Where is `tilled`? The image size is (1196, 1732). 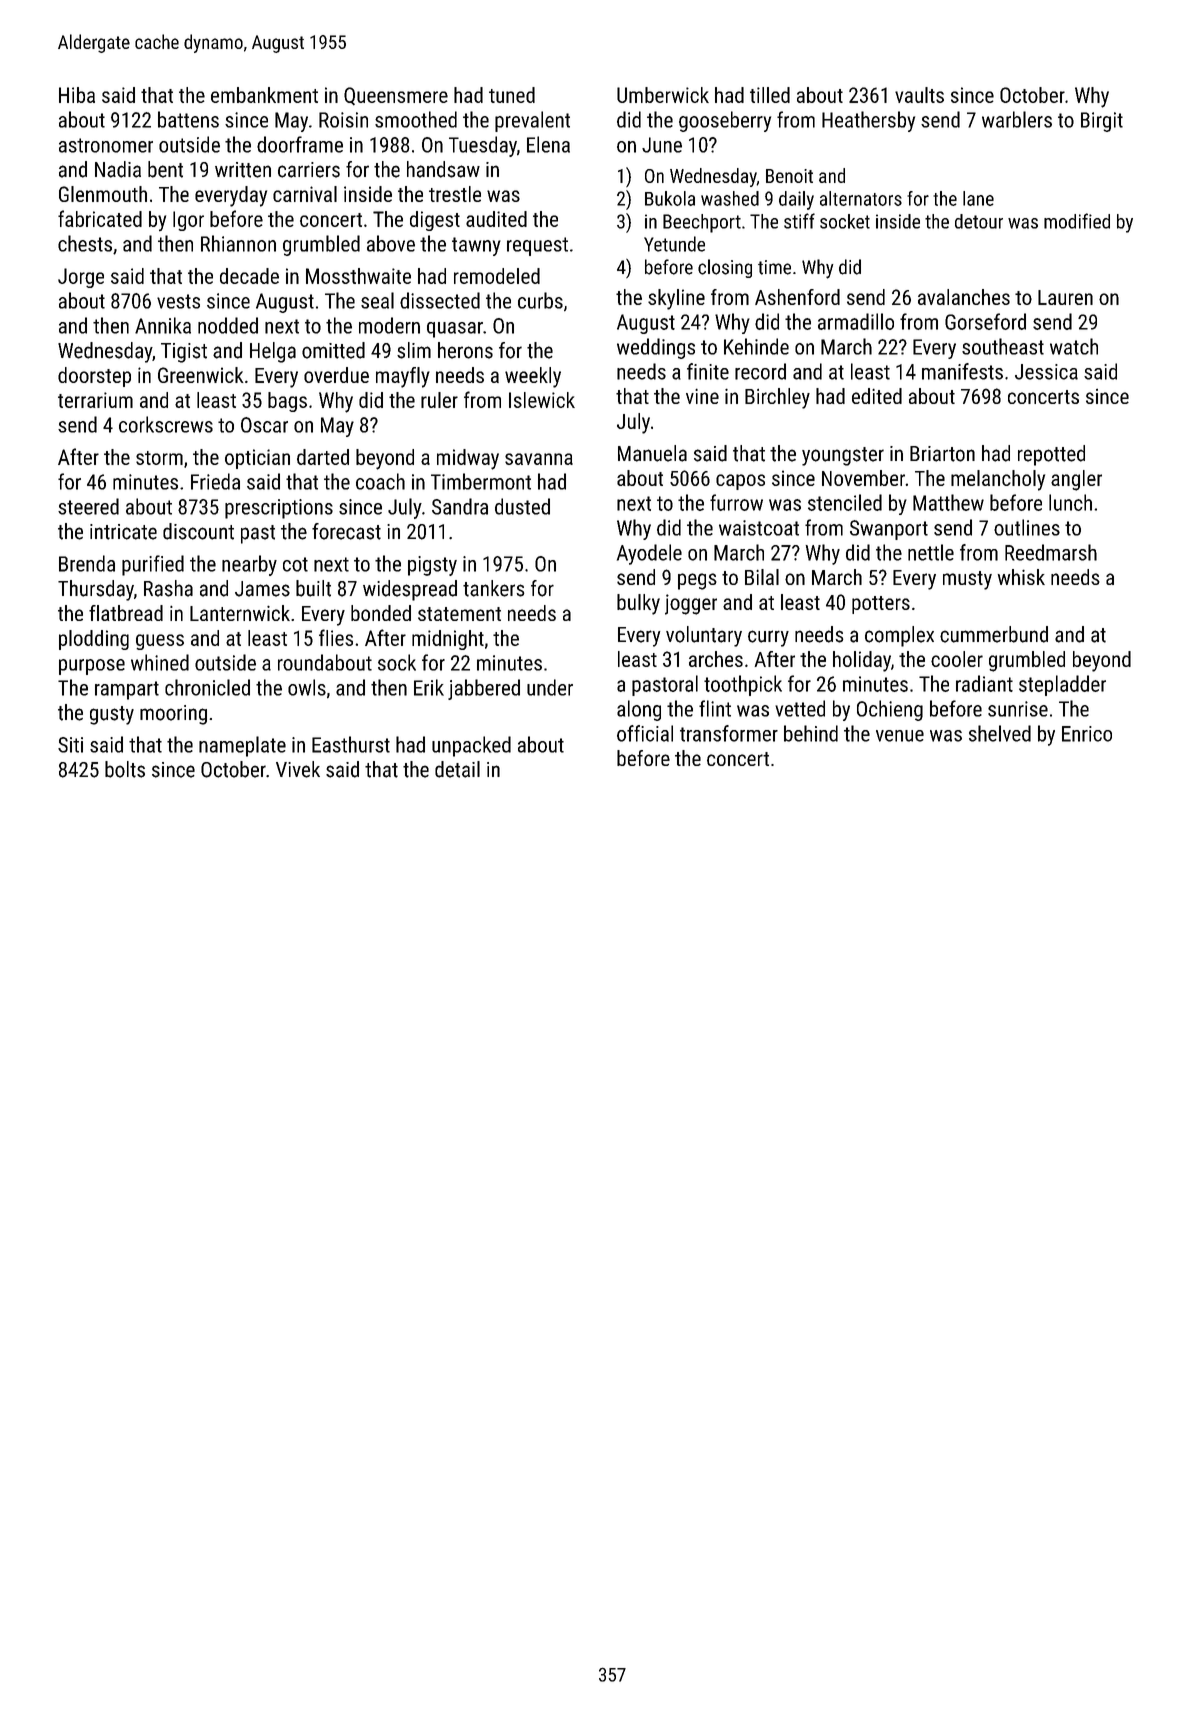 tilled is located at coordinates (770, 95).
